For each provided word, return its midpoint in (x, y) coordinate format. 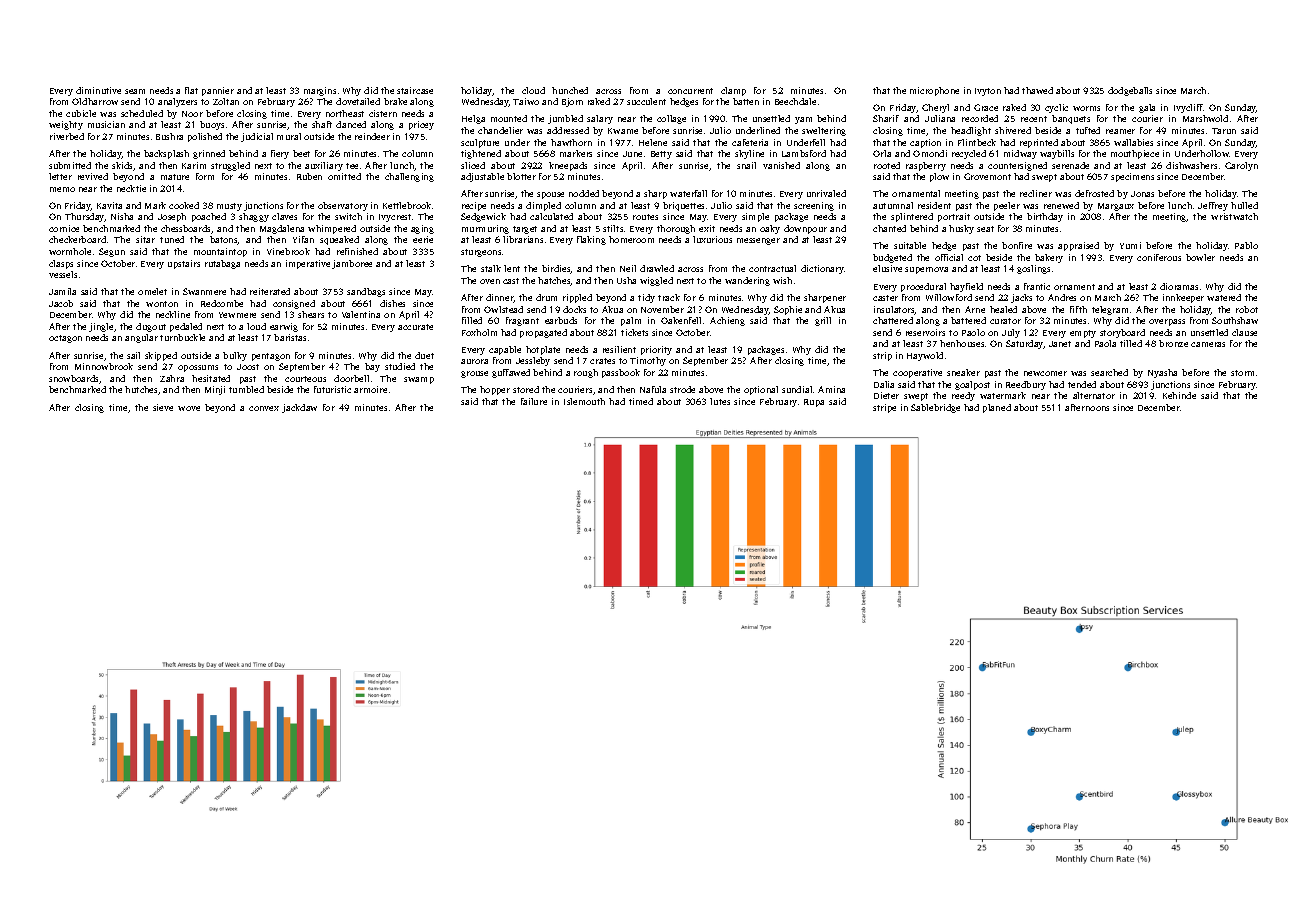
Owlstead (503, 309)
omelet (152, 291)
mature (175, 177)
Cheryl (935, 108)
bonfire (1017, 245)
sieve (163, 407)
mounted (509, 118)
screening (814, 206)
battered (968, 320)
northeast (345, 113)
